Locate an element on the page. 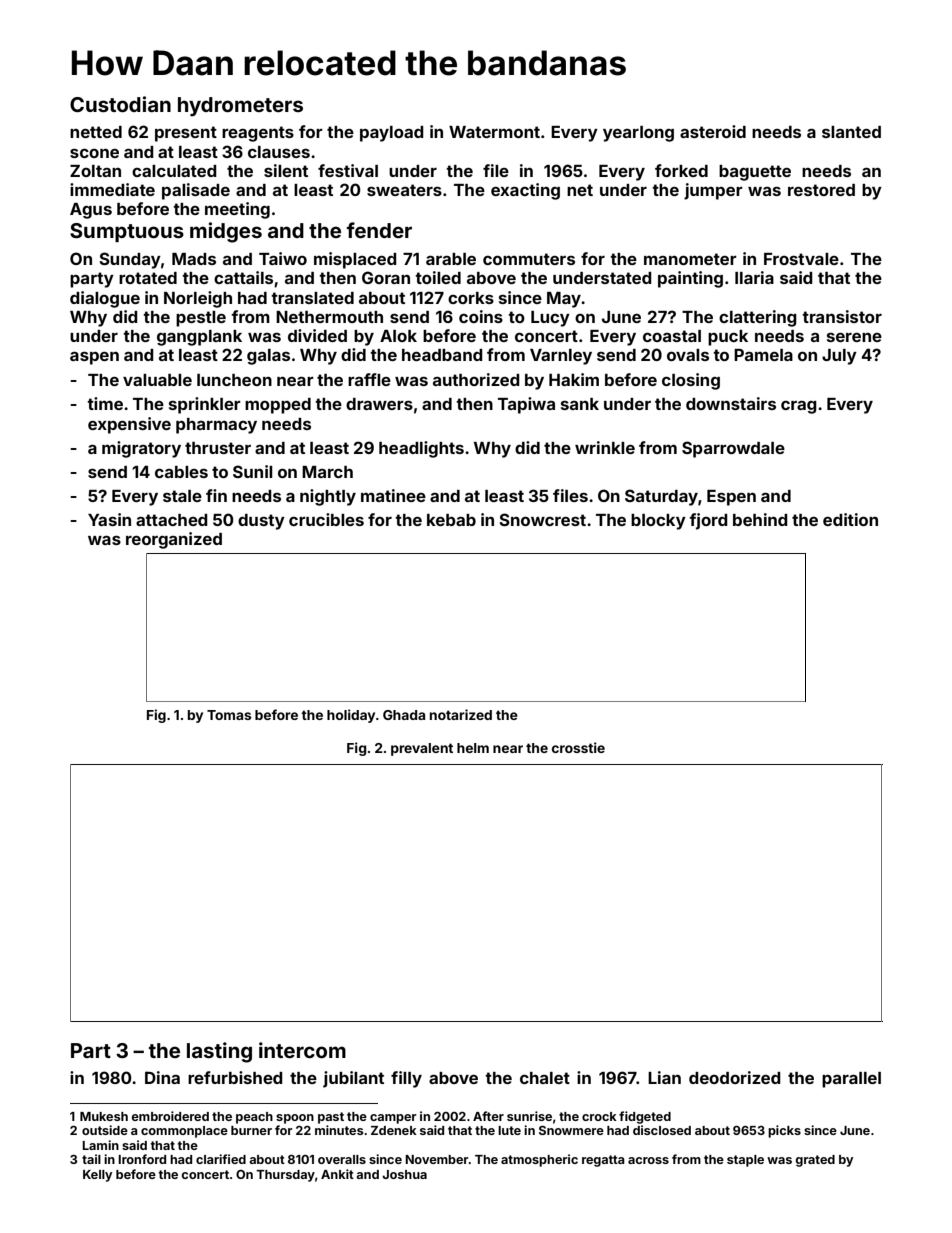  mopped is located at coordinates (278, 406).
